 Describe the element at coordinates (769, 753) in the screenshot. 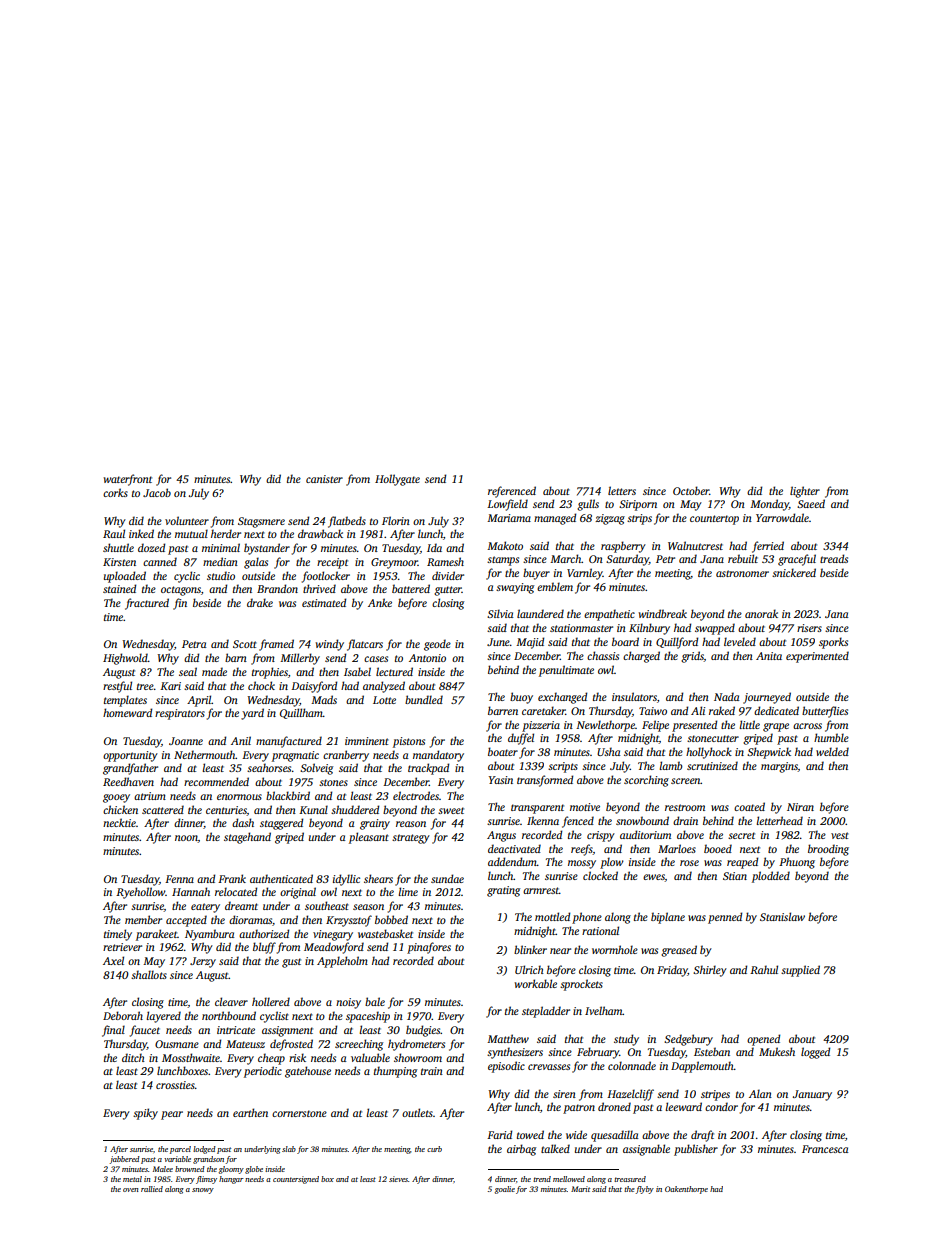

I see `Shepwick` at that location.
